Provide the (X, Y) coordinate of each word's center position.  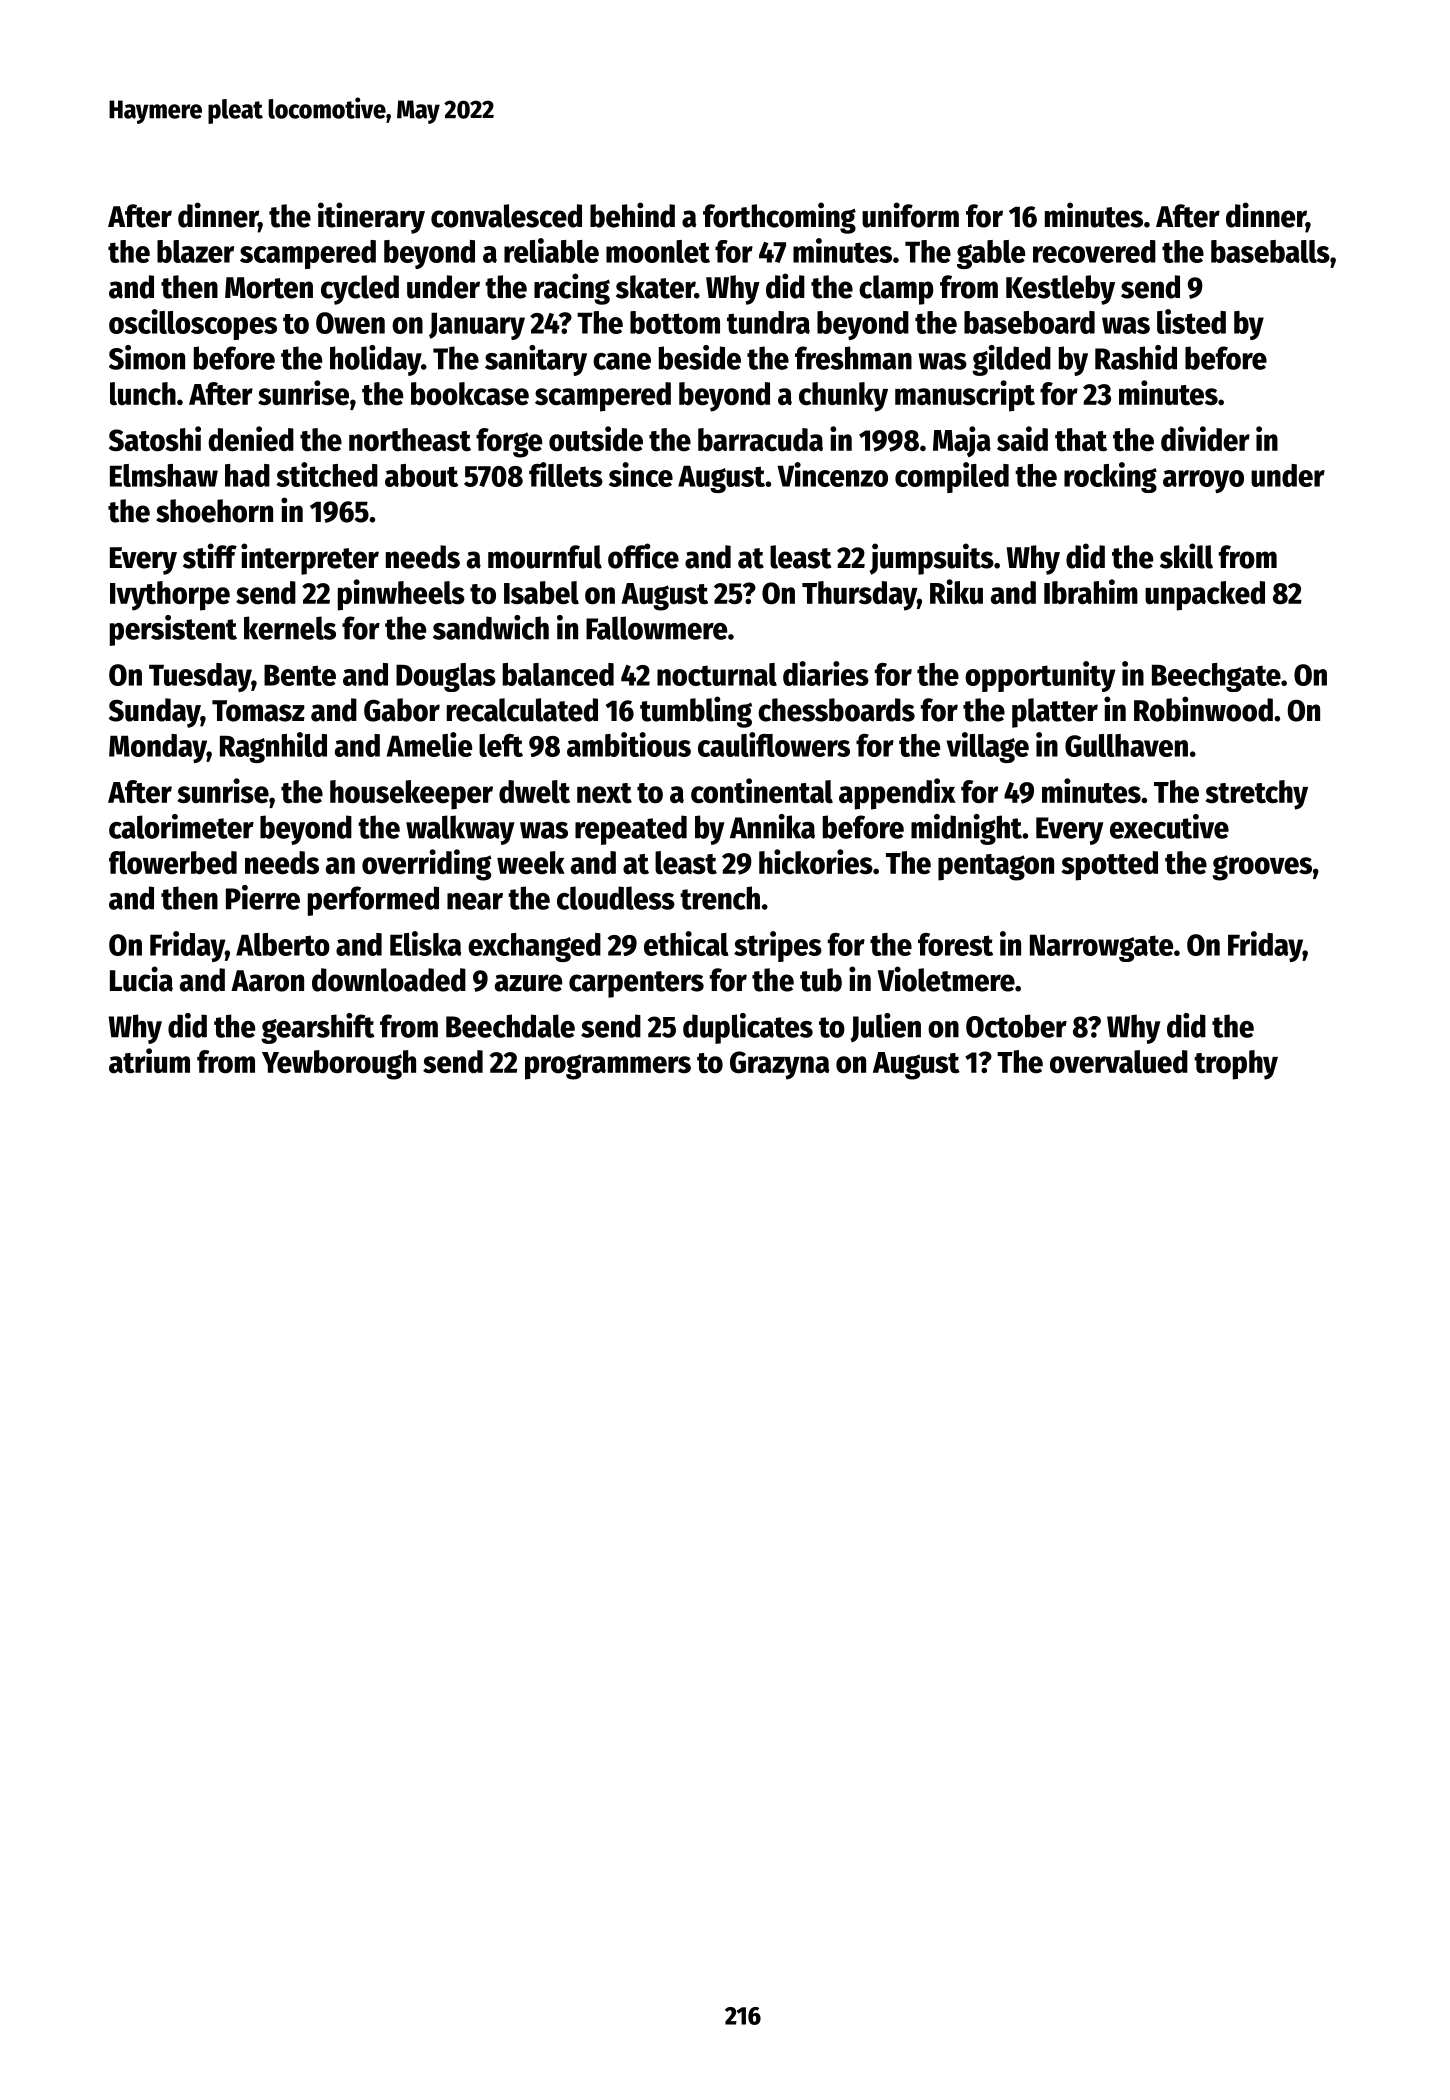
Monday (158, 748)
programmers (608, 1067)
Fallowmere (656, 628)
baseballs (1270, 251)
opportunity (1040, 676)
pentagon (996, 867)
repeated (631, 830)
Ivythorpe (170, 596)
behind (632, 215)
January (477, 326)
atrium (149, 1061)
